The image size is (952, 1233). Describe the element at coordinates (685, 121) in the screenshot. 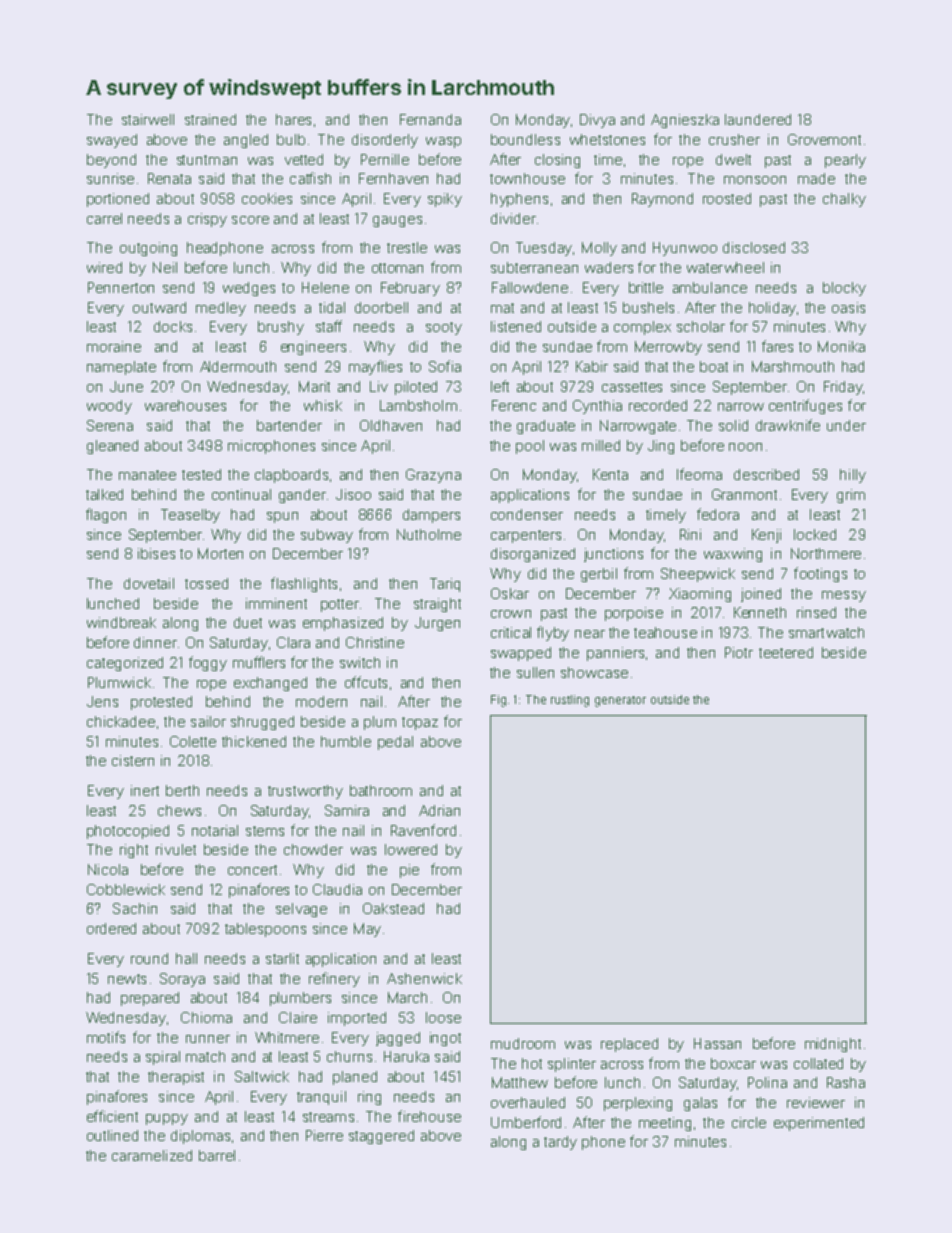

I see `Agnieszka` at that location.
